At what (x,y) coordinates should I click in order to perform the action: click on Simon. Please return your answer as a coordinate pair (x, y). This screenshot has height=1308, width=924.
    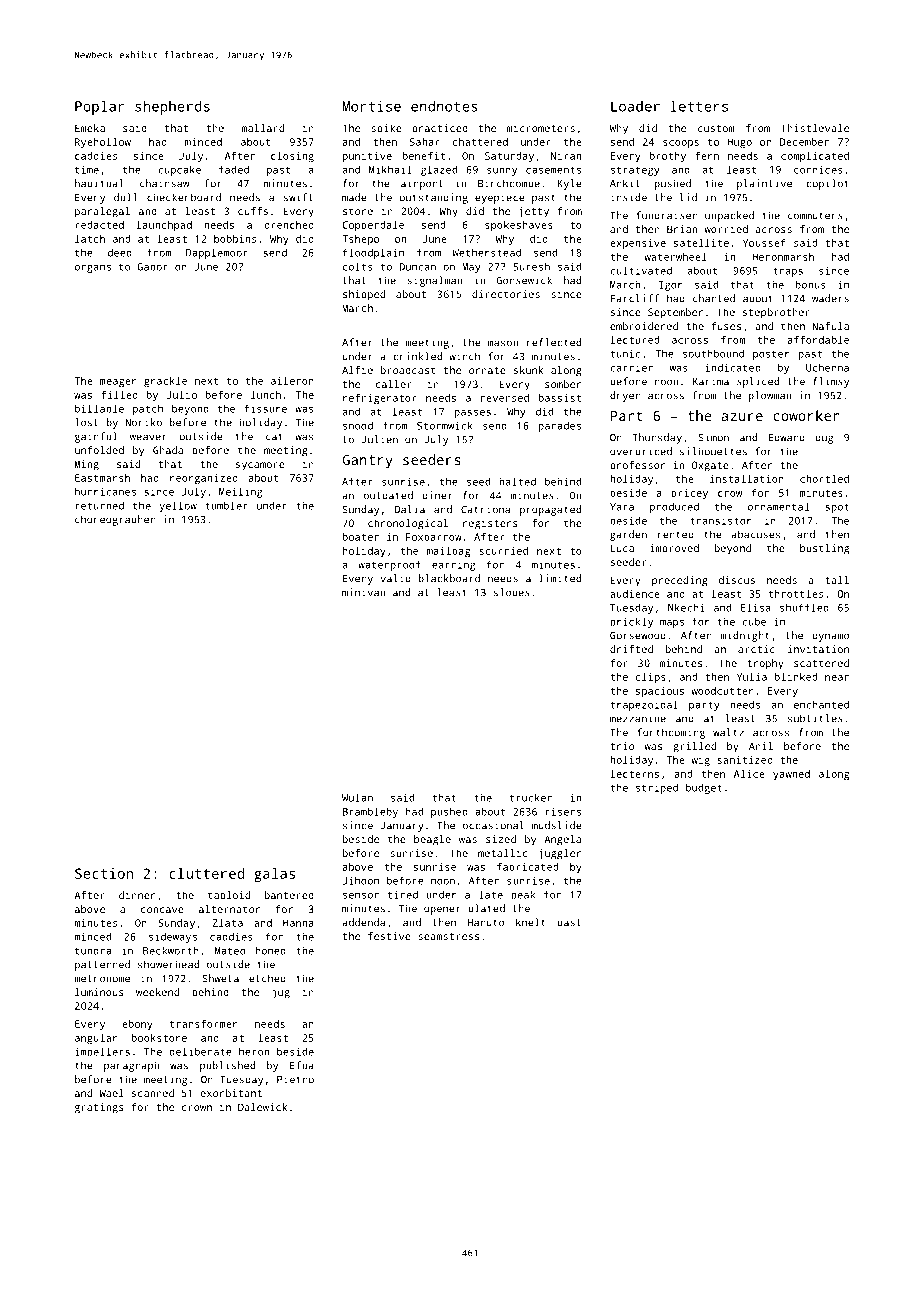
    Looking at the image, I should click on (714, 437).
